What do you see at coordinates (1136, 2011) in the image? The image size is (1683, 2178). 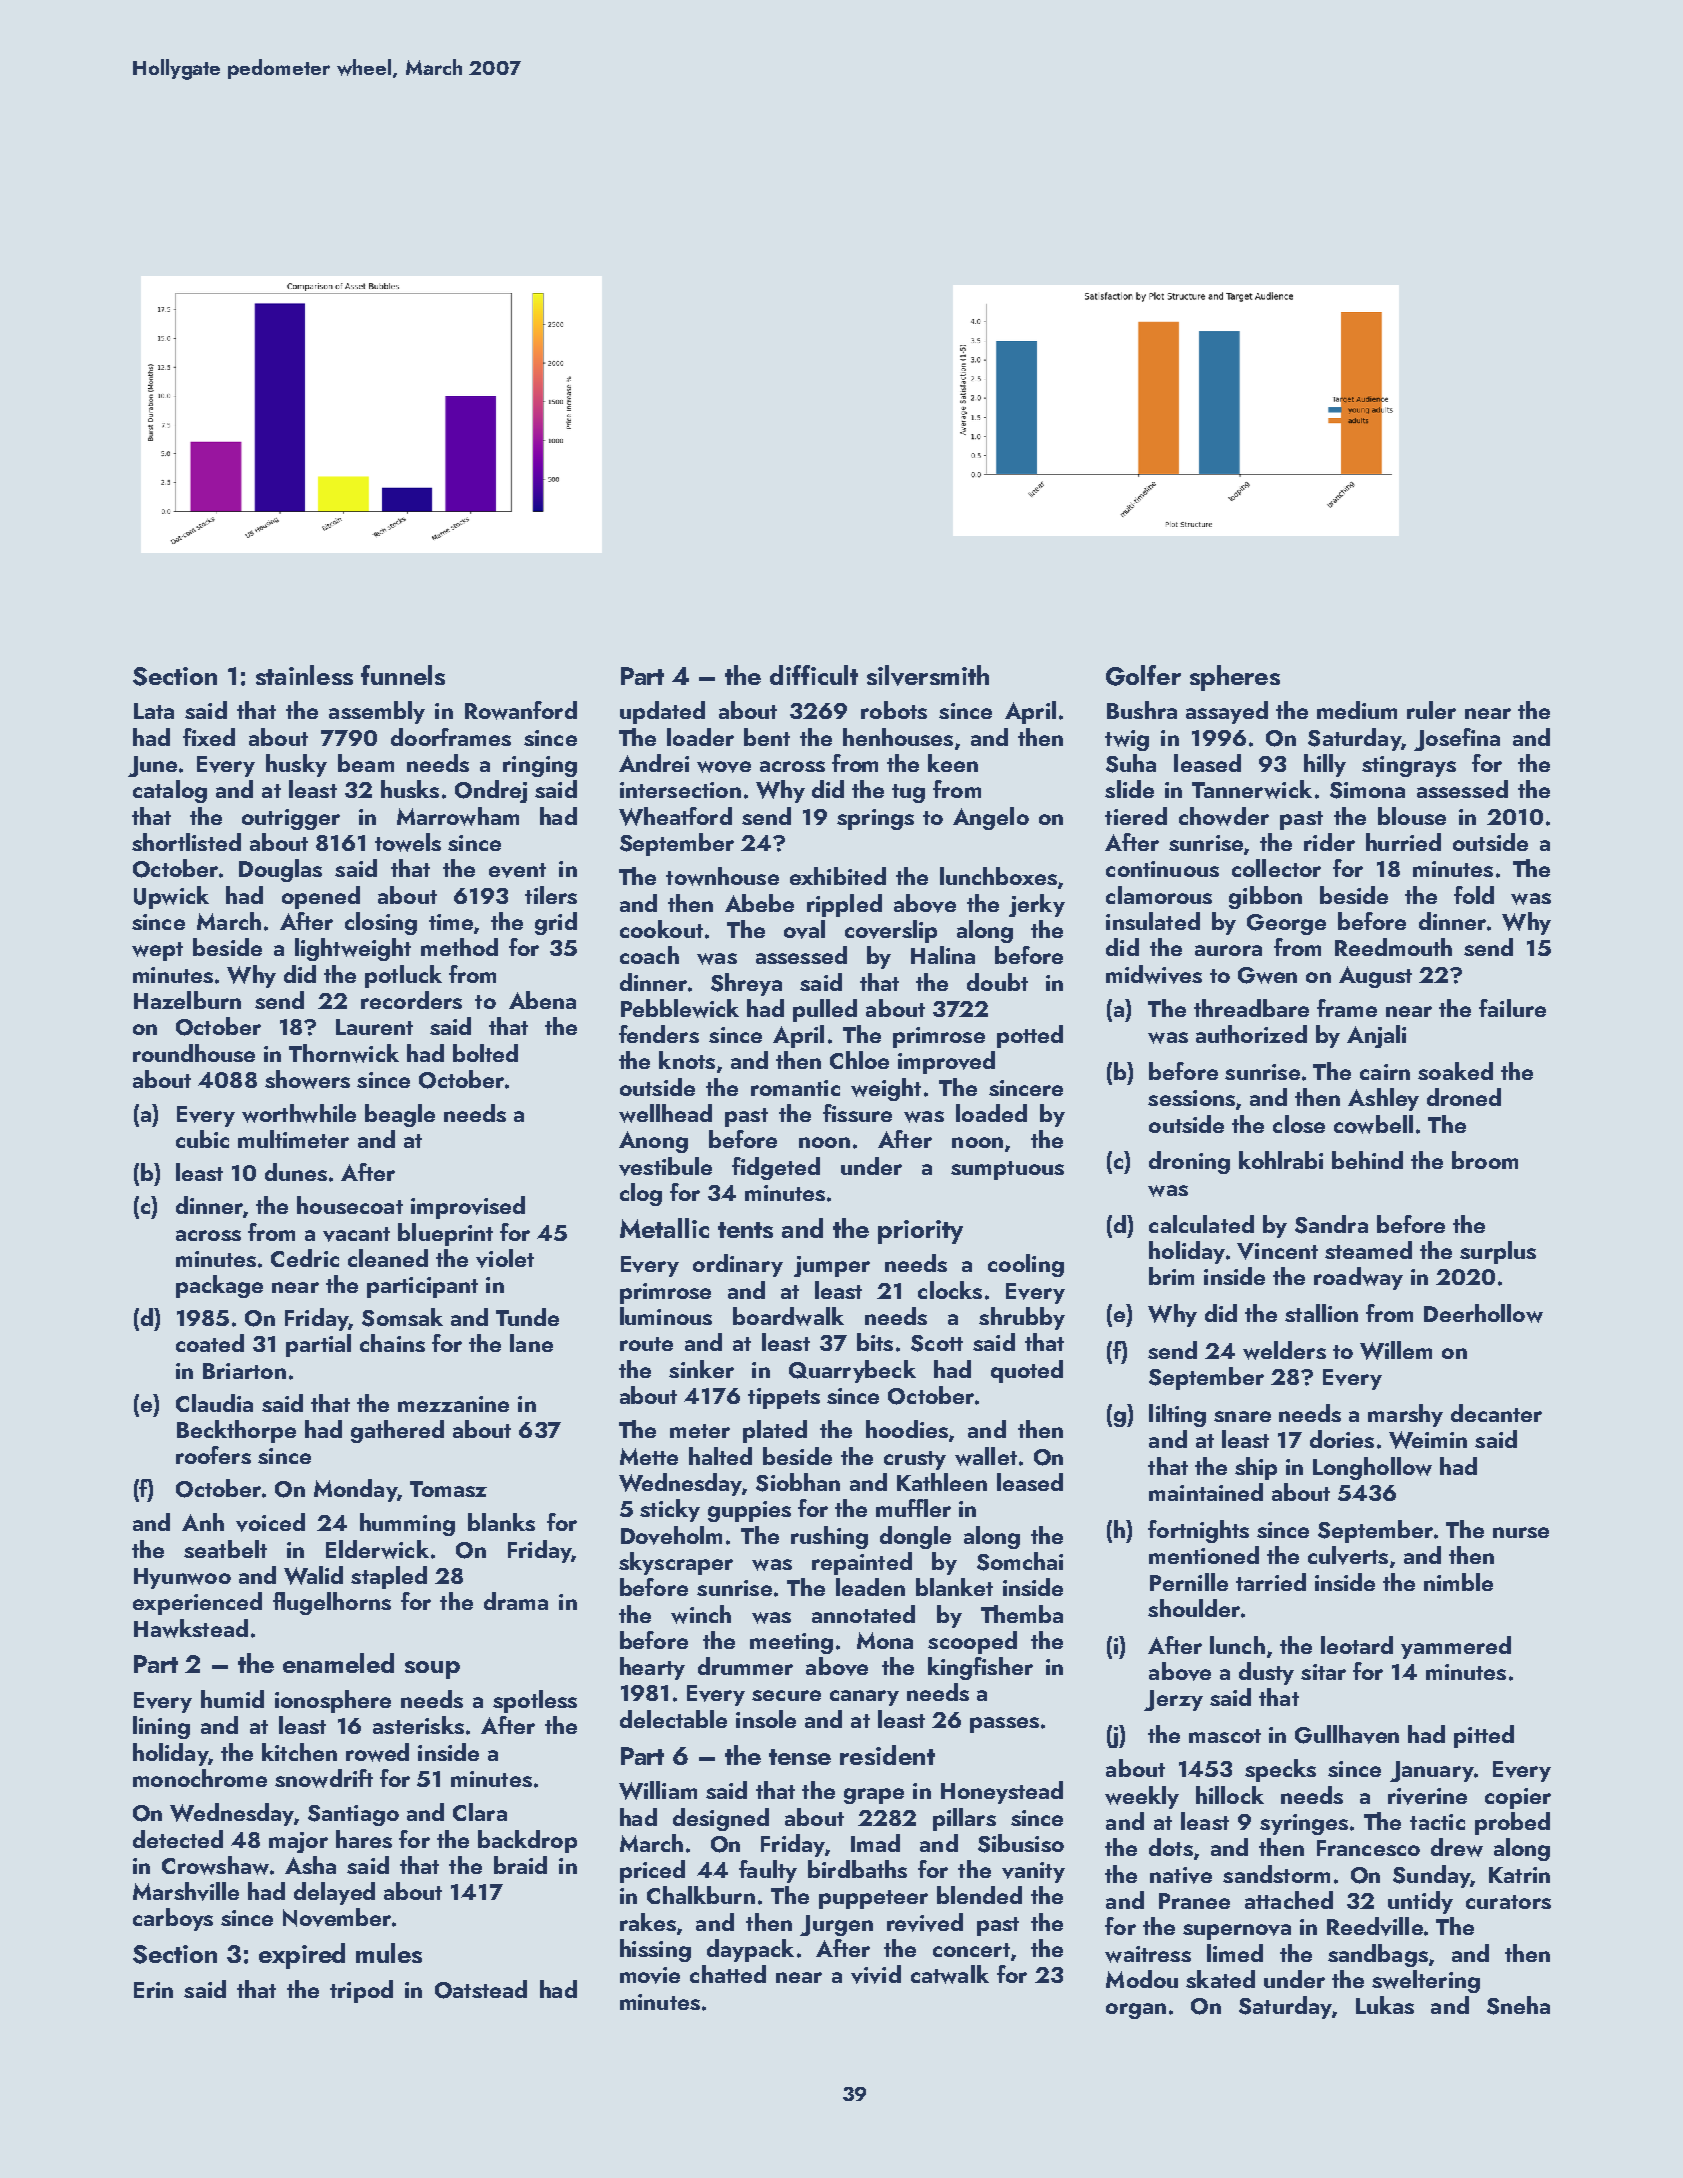 I see `organ` at bounding box center [1136, 2011].
